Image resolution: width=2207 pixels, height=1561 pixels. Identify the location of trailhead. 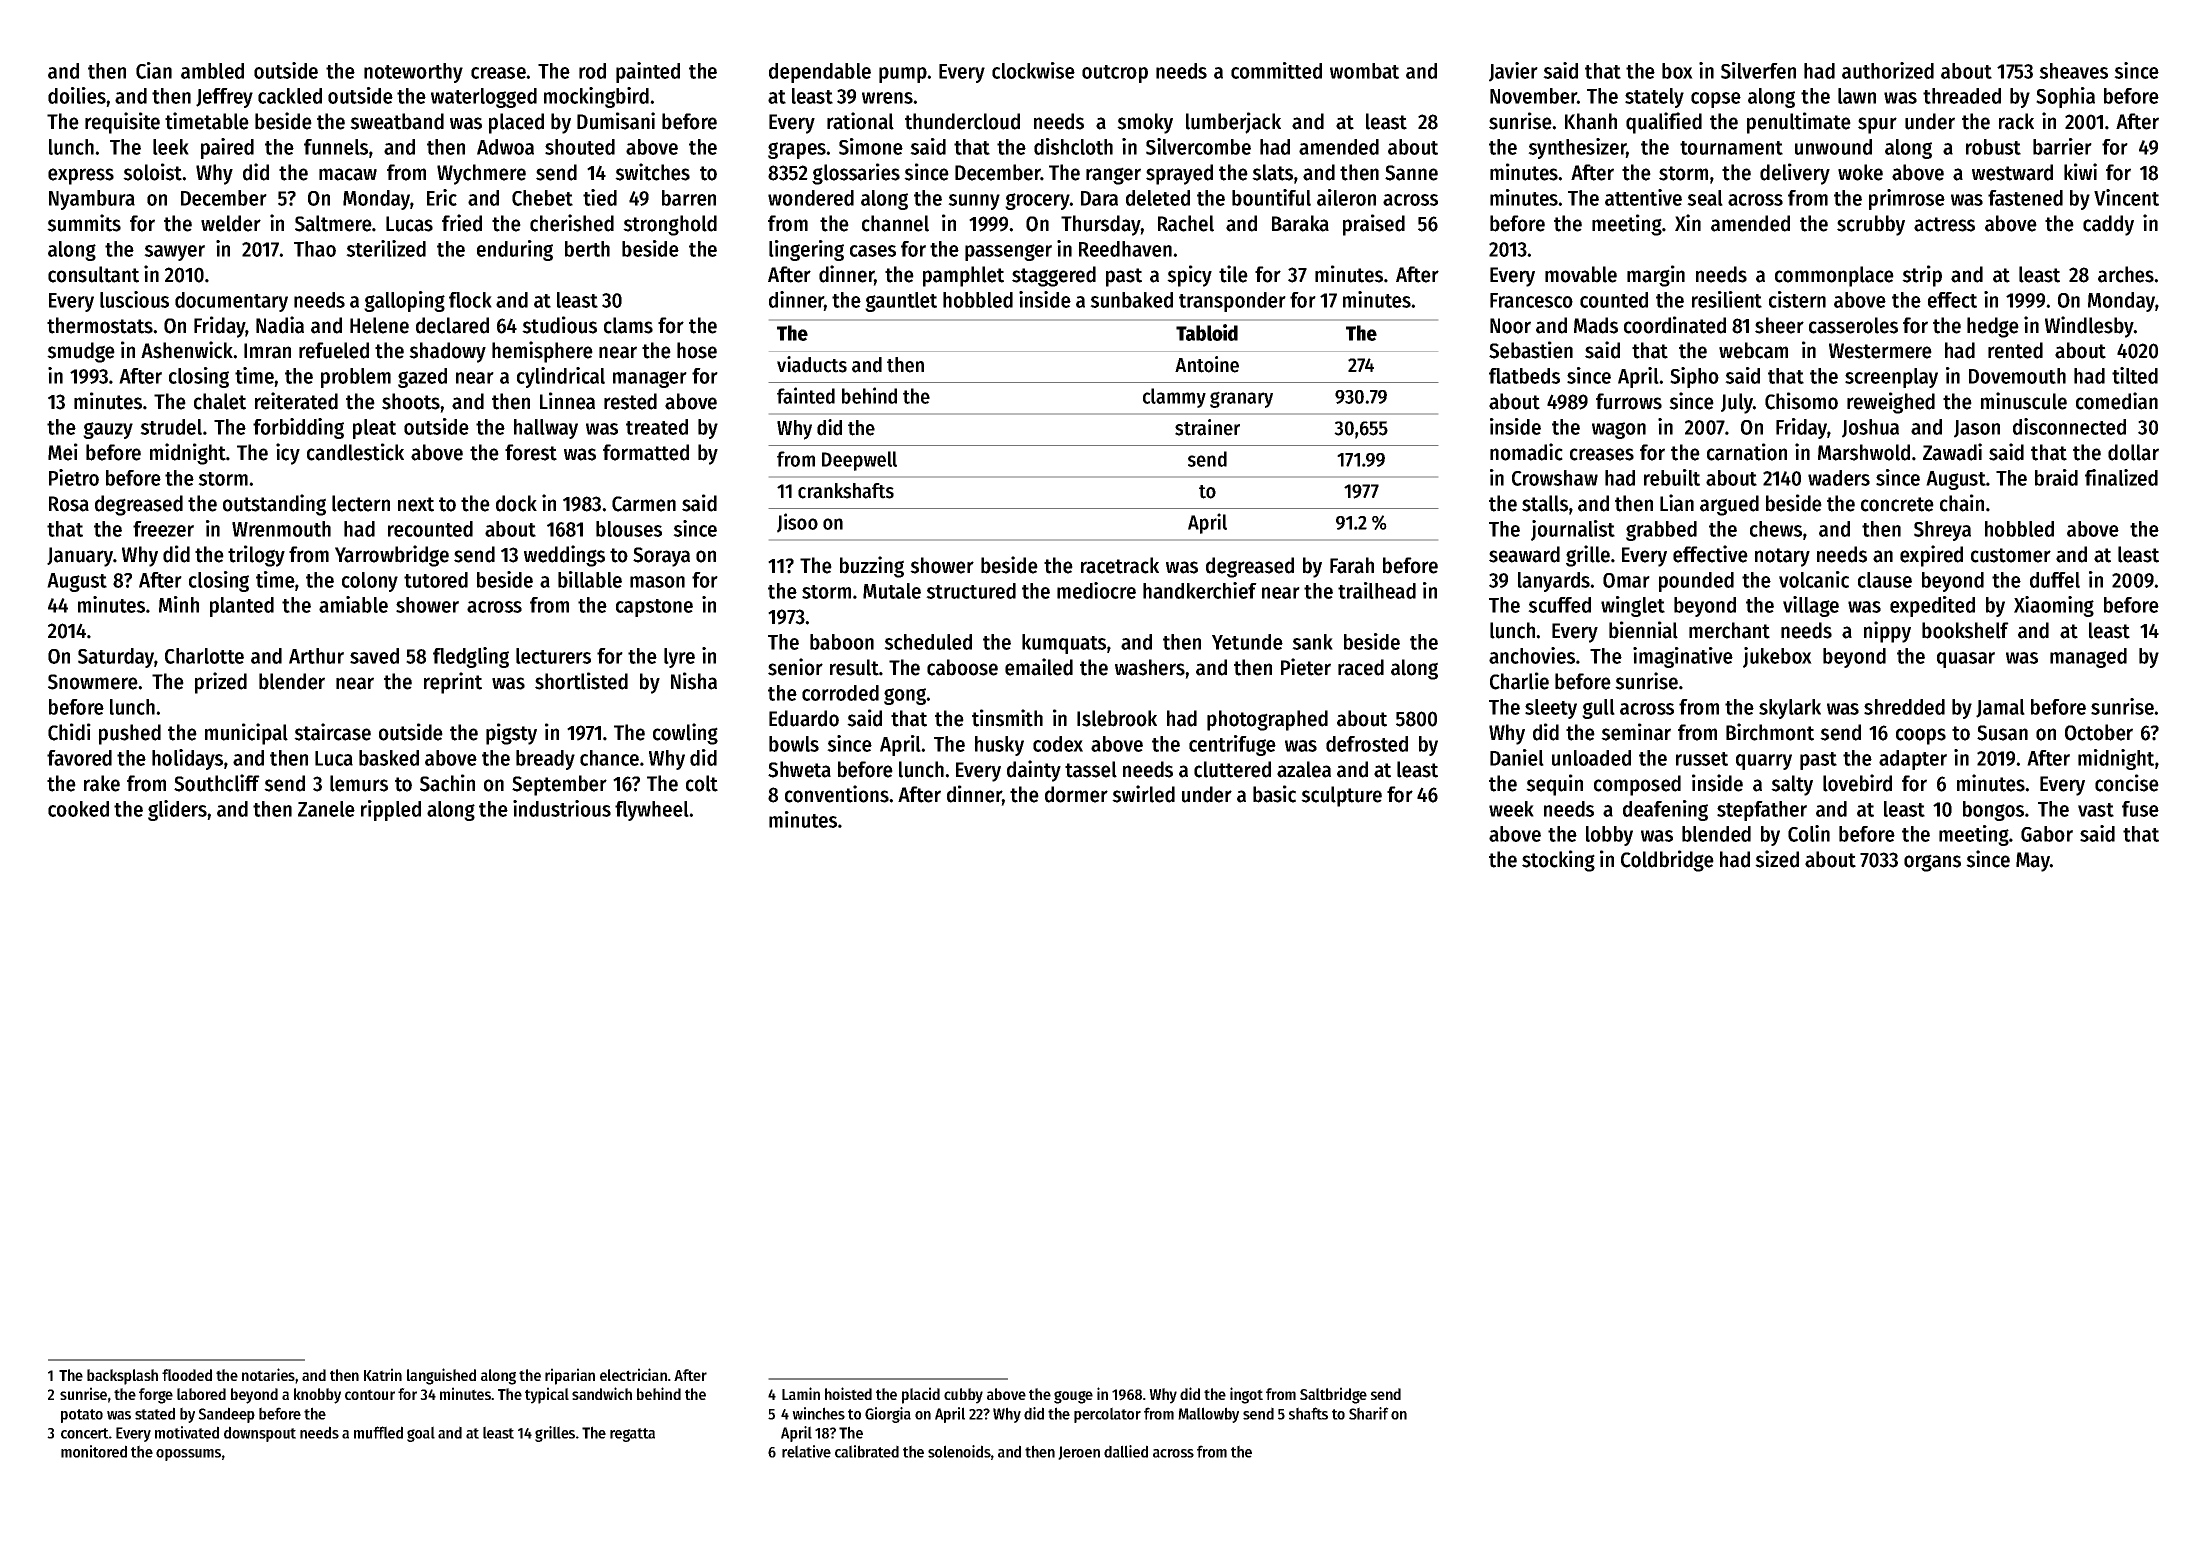
(1377, 590).
